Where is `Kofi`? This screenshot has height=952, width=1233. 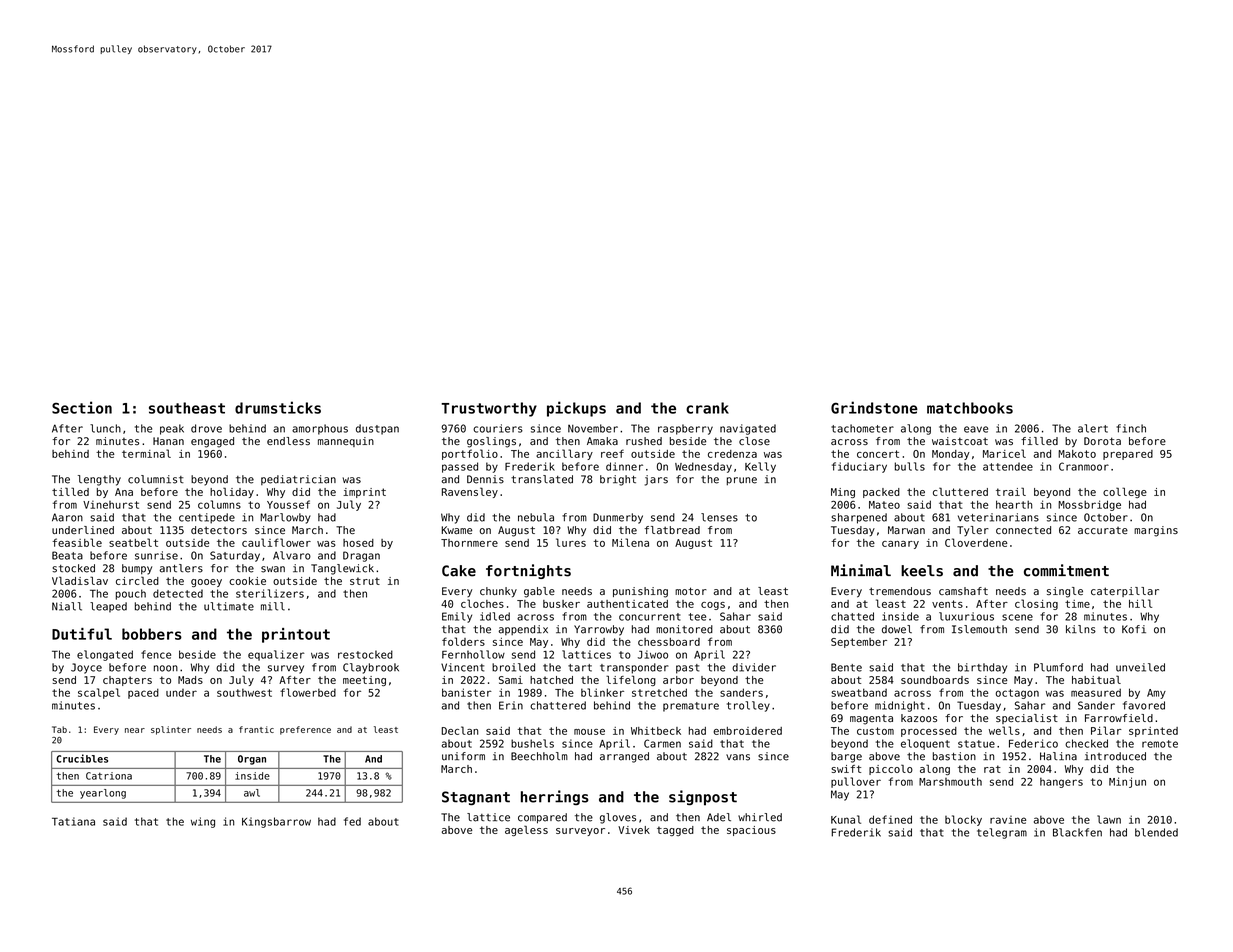 Kofi is located at coordinates (1134, 629).
